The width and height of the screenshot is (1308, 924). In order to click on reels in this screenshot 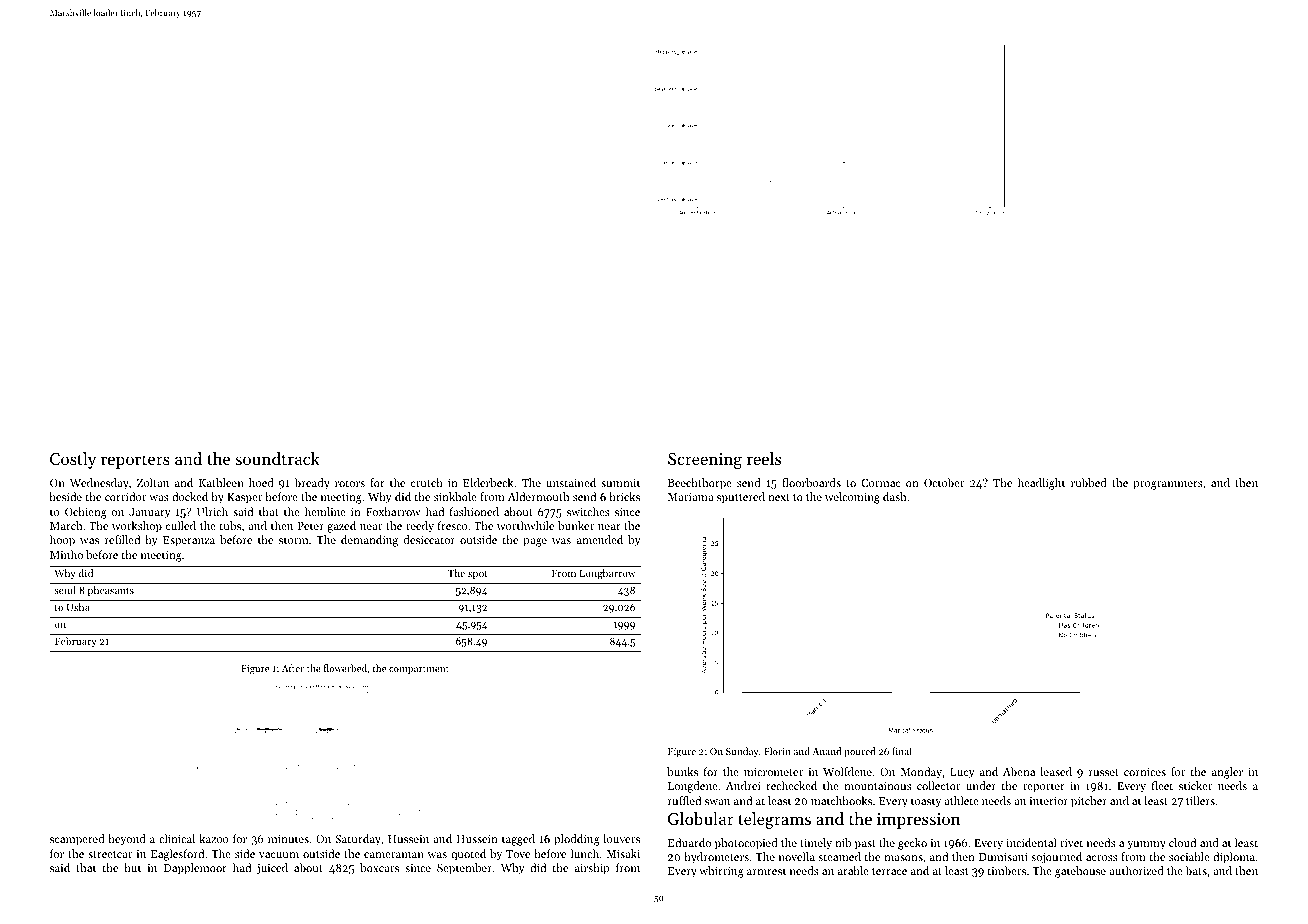, I will do `click(764, 458)`.
